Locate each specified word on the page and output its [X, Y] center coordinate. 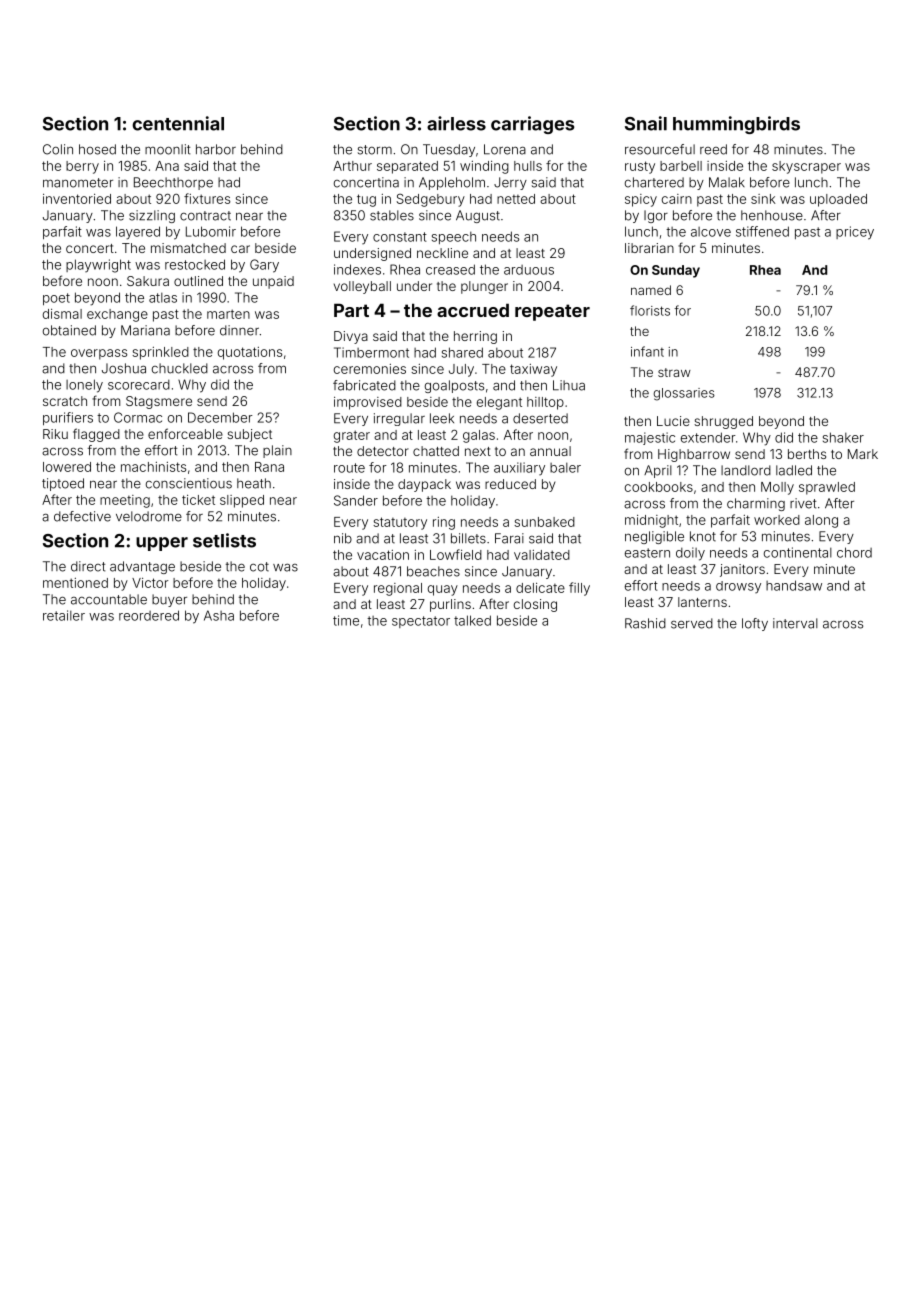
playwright [98, 266]
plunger [484, 287]
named [651, 290]
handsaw [794, 585]
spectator [421, 622]
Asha [219, 615]
